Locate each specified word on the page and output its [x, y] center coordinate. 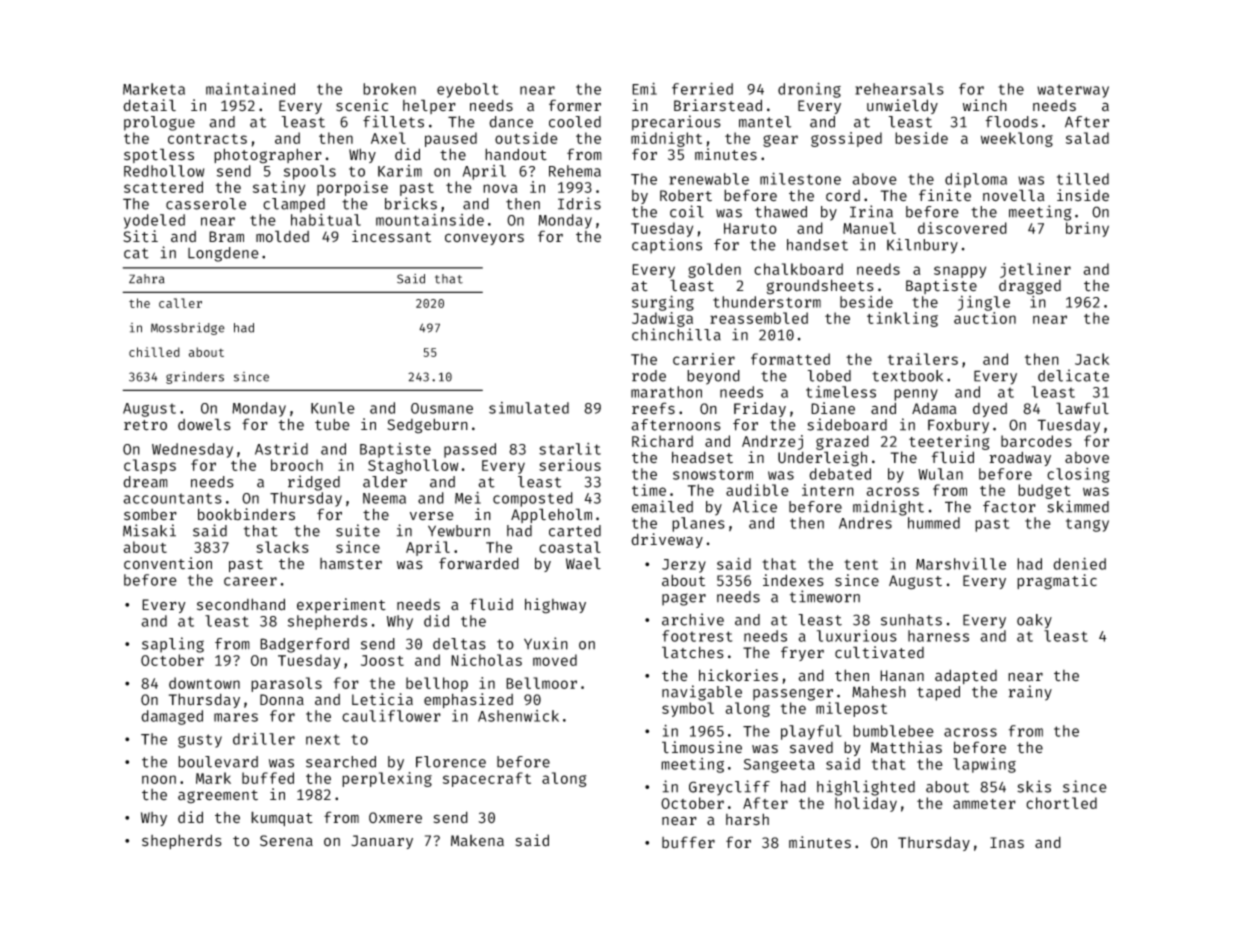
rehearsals [899, 89]
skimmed [1078, 506]
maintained [250, 89]
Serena [286, 841]
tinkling [902, 319]
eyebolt [468, 90]
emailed [662, 506]
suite [358, 530]
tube [332, 424]
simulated [529, 408]
